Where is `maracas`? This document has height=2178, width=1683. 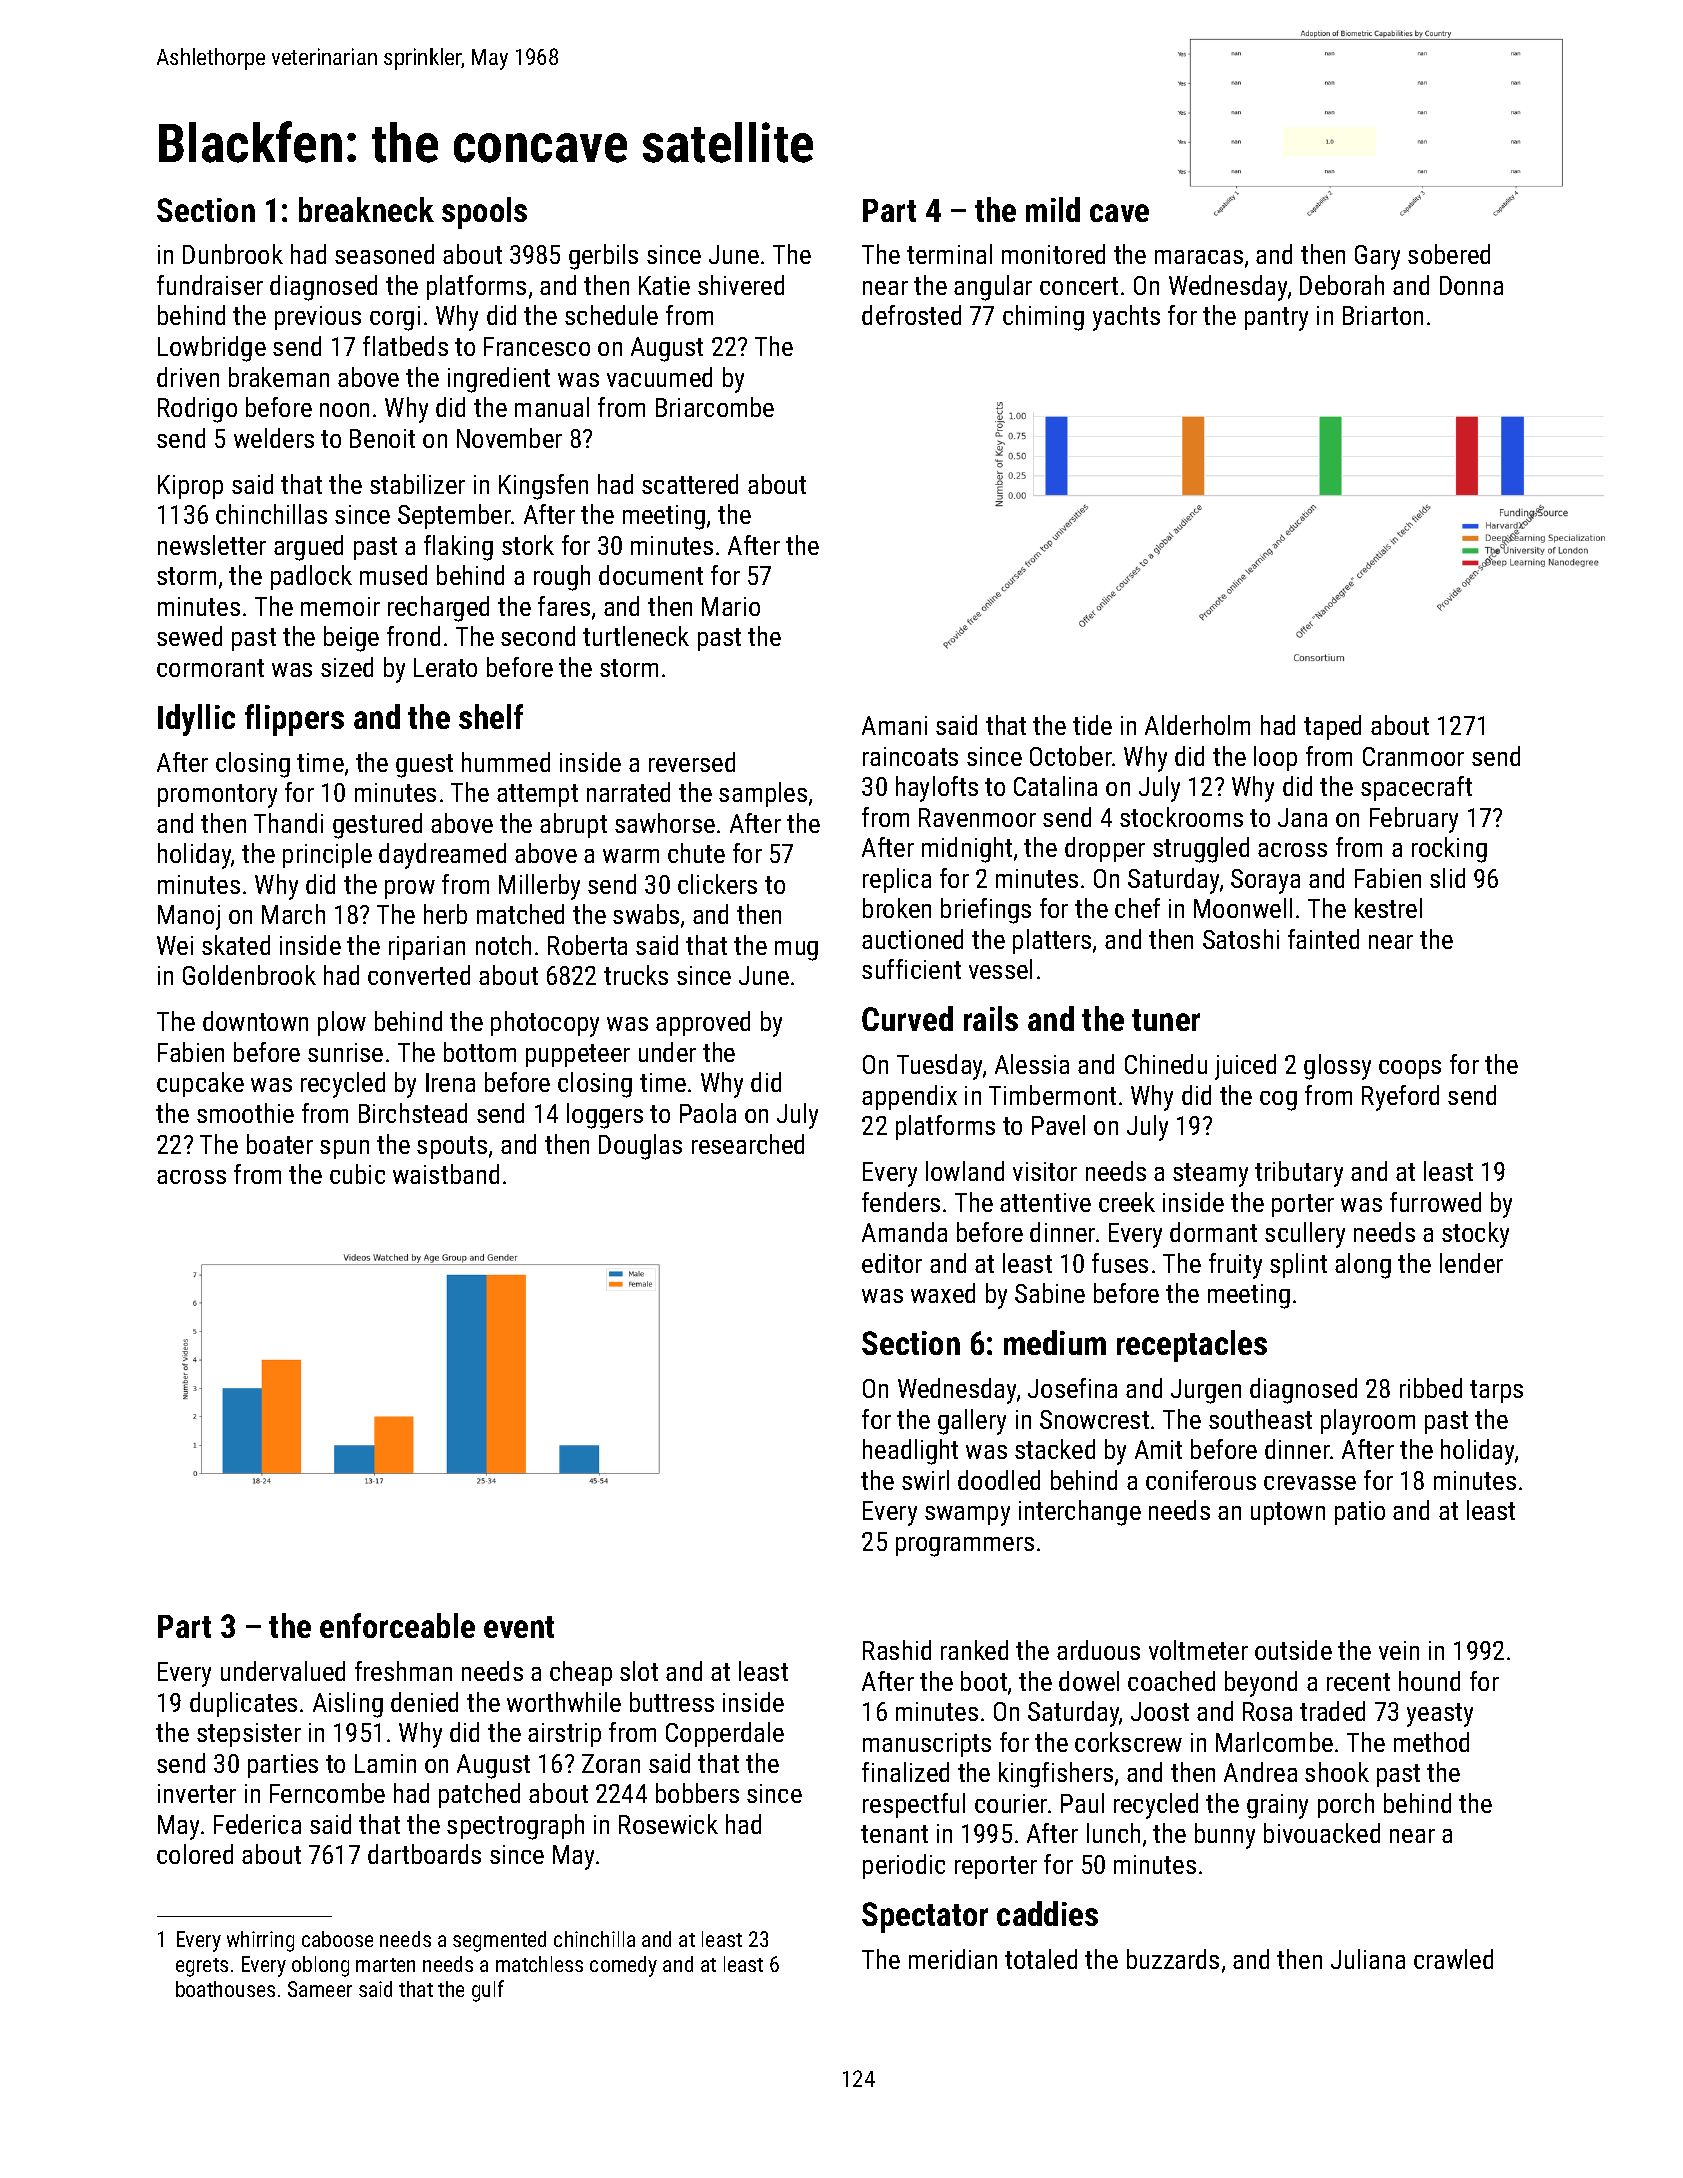 maracas is located at coordinates (1199, 257).
